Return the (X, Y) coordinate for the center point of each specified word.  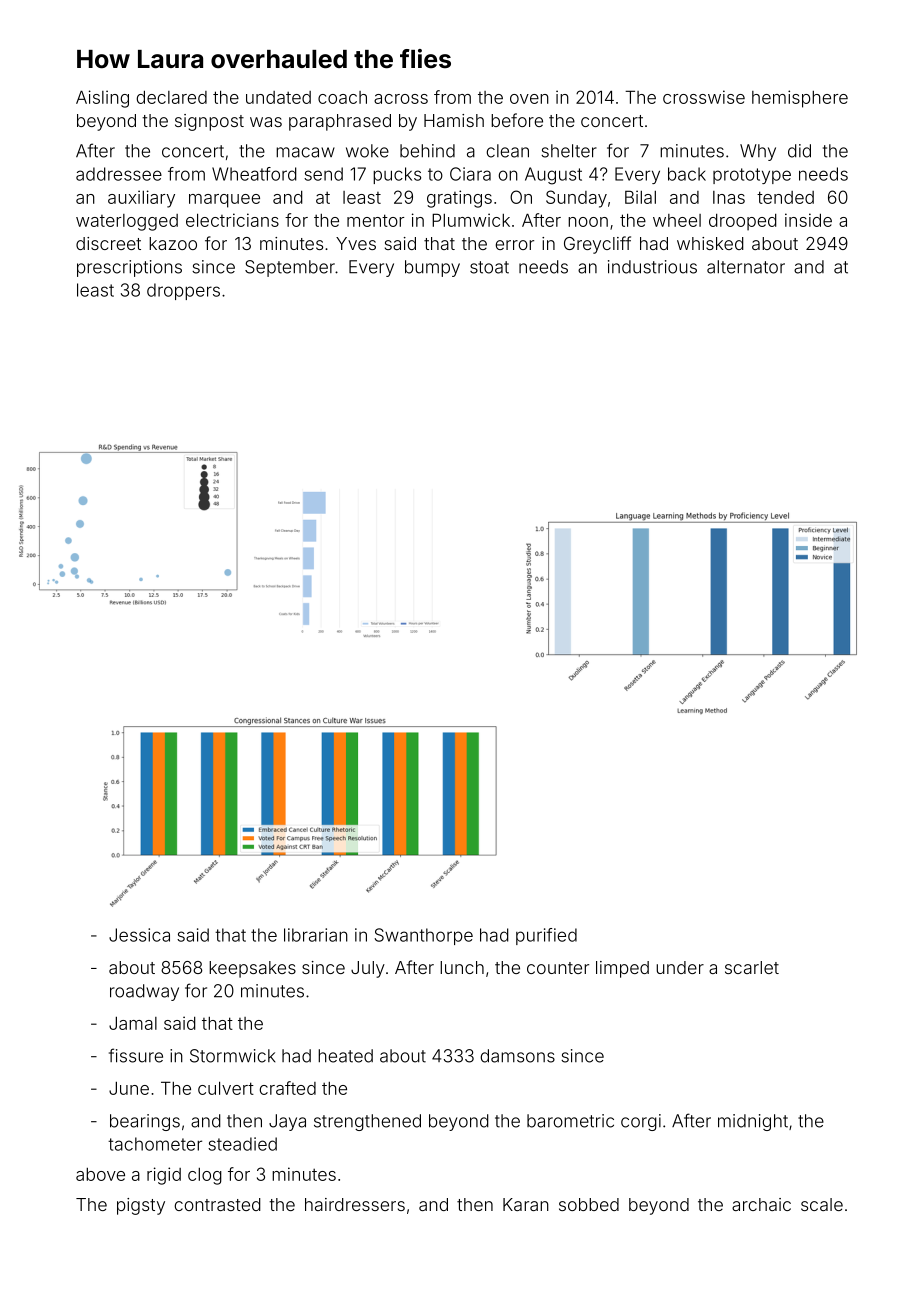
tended (785, 197)
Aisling (102, 99)
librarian (316, 935)
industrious (652, 267)
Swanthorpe (424, 936)
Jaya (287, 1122)
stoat (489, 267)
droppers (183, 291)
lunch (462, 967)
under (680, 967)
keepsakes (252, 969)
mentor (375, 220)
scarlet (752, 967)
